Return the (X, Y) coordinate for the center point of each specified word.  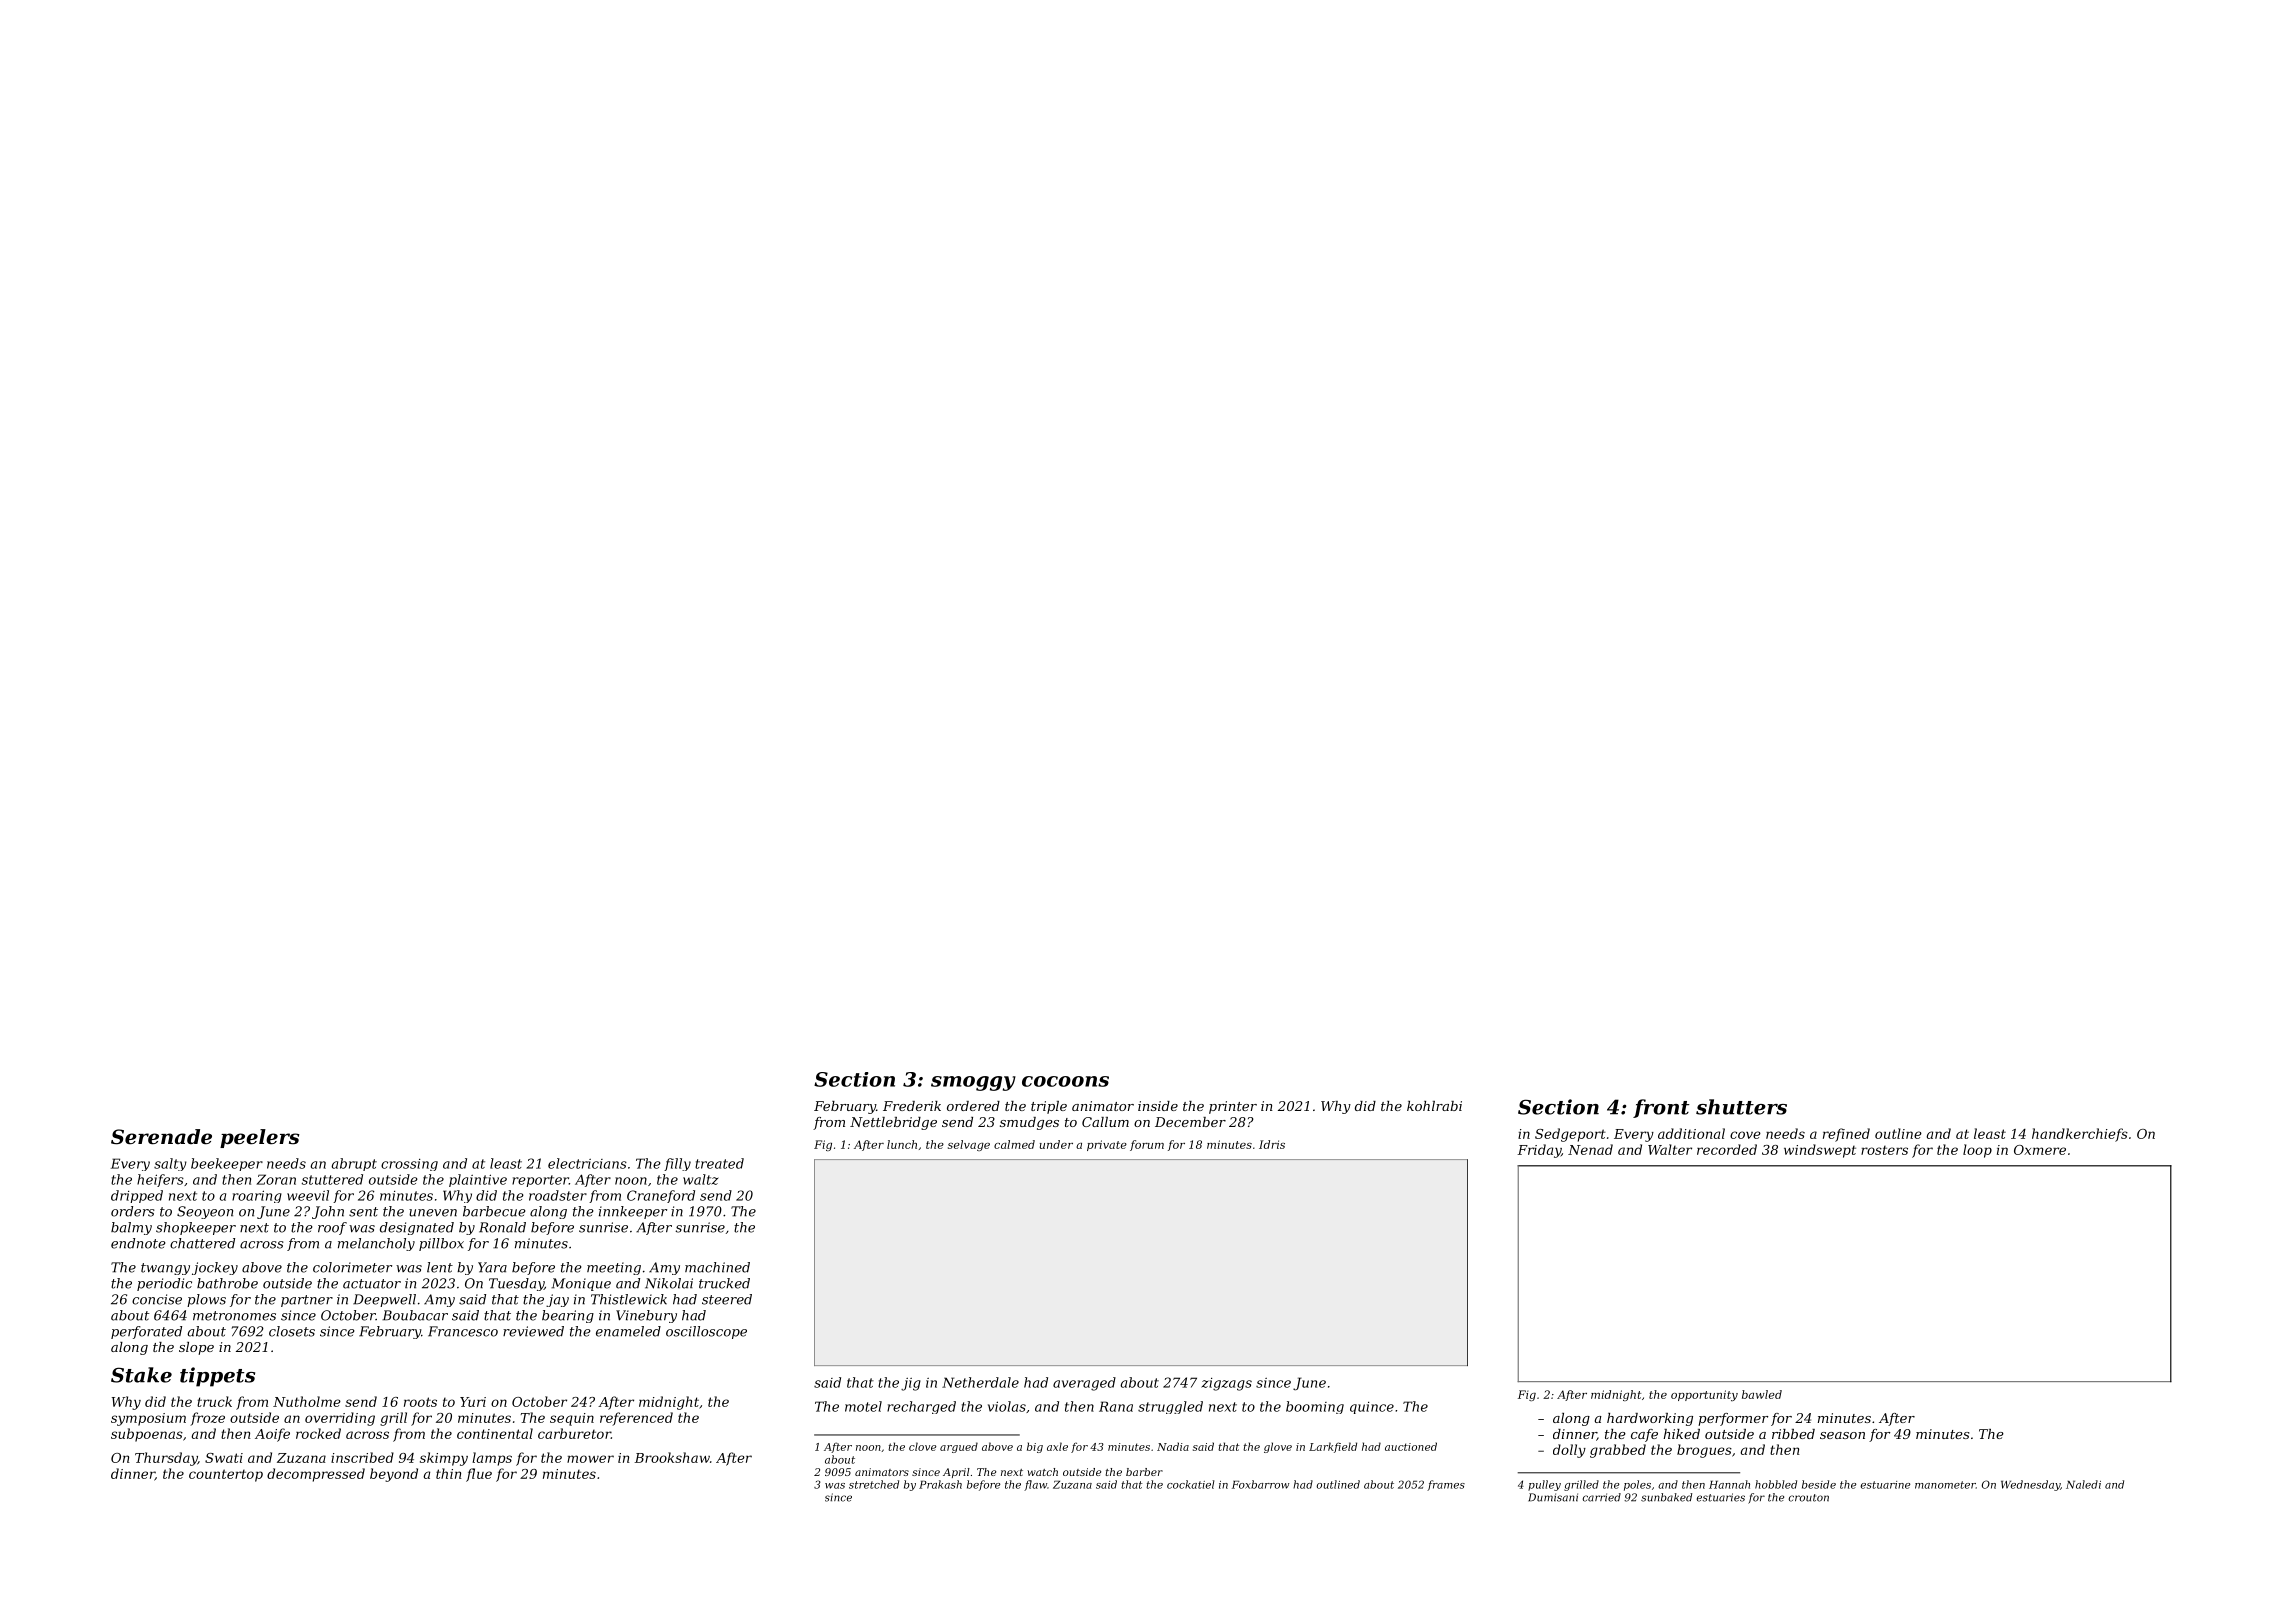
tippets (217, 1377)
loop (1977, 1151)
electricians (587, 1163)
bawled (1762, 1394)
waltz (701, 1179)
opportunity (1704, 1395)
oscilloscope (706, 1332)
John (328, 1212)
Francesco (463, 1331)
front (1661, 1108)
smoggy (973, 1083)
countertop (226, 1475)
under (1056, 1144)
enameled (628, 1331)
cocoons (1065, 1081)
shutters (1741, 1107)
